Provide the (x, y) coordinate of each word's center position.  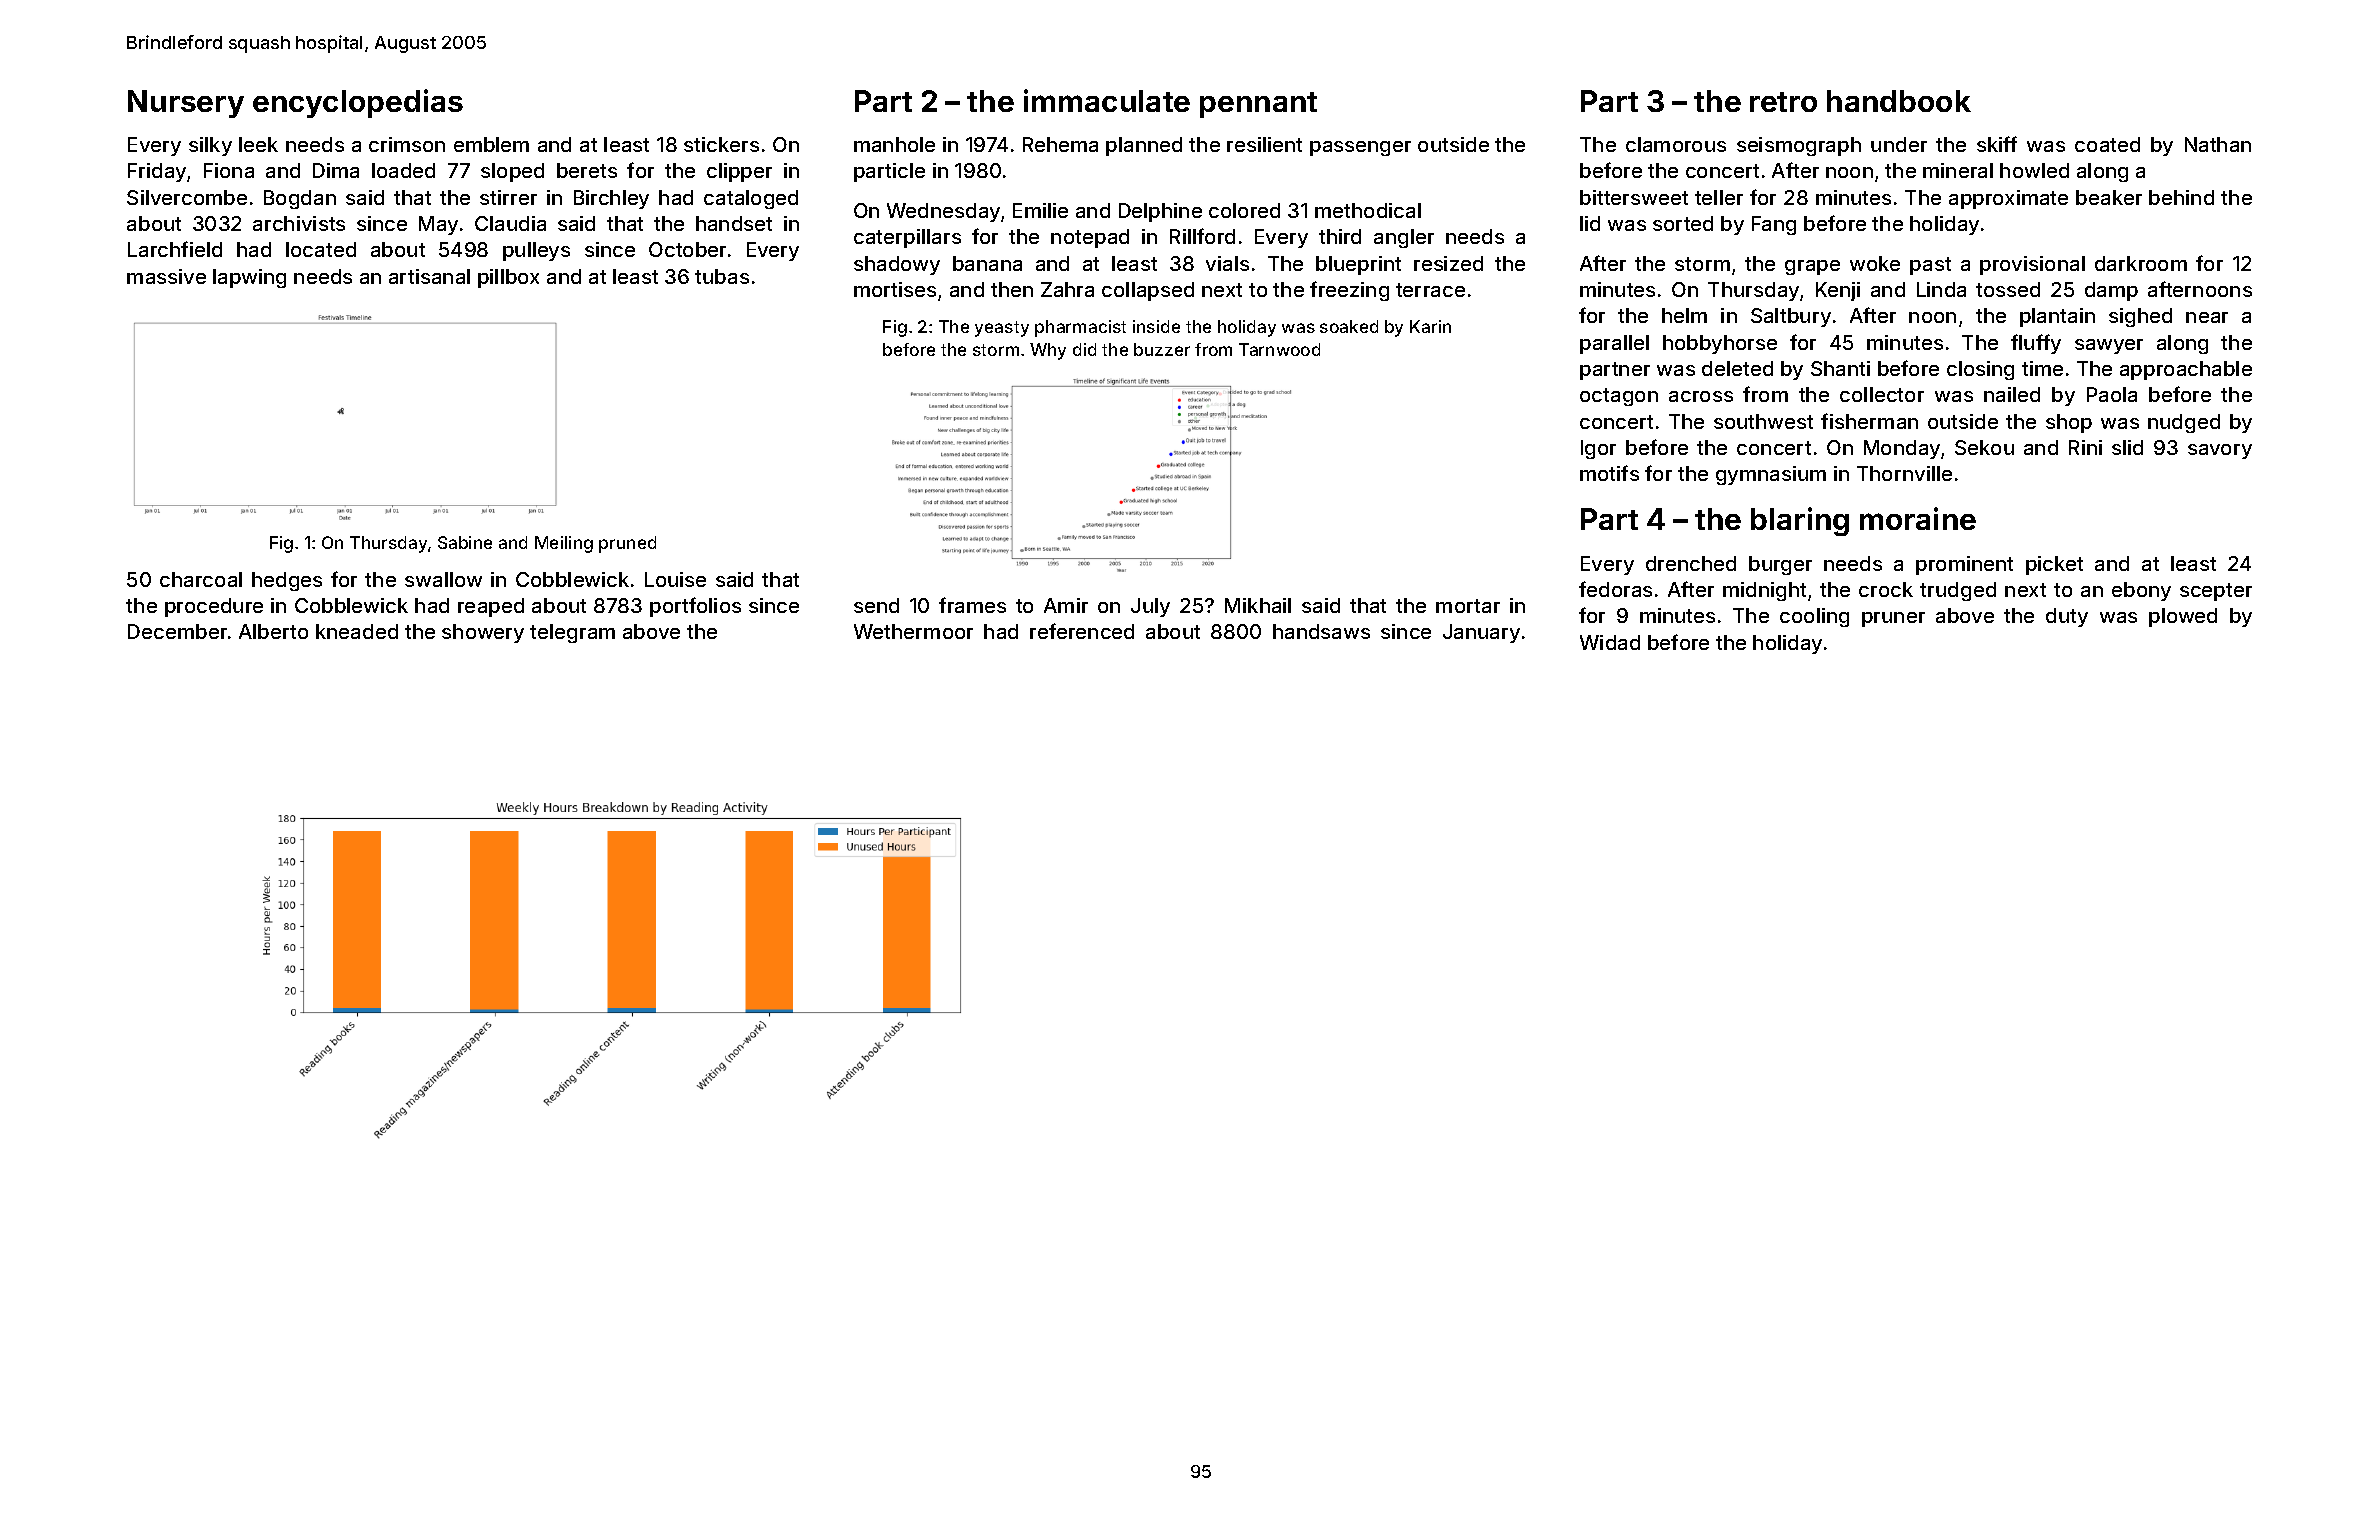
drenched (1691, 563)
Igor (1598, 449)
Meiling (564, 544)
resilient (1264, 144)
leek (258, 144)
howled (2034, 170)
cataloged (751, 199)
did (1084, 349)
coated (2107, 144)
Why (1048, 351)
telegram (572, 633)
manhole (894, 144)
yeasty (1002, 329)
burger (1780, 565)
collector (1882, 394)
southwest (1763, 421)
